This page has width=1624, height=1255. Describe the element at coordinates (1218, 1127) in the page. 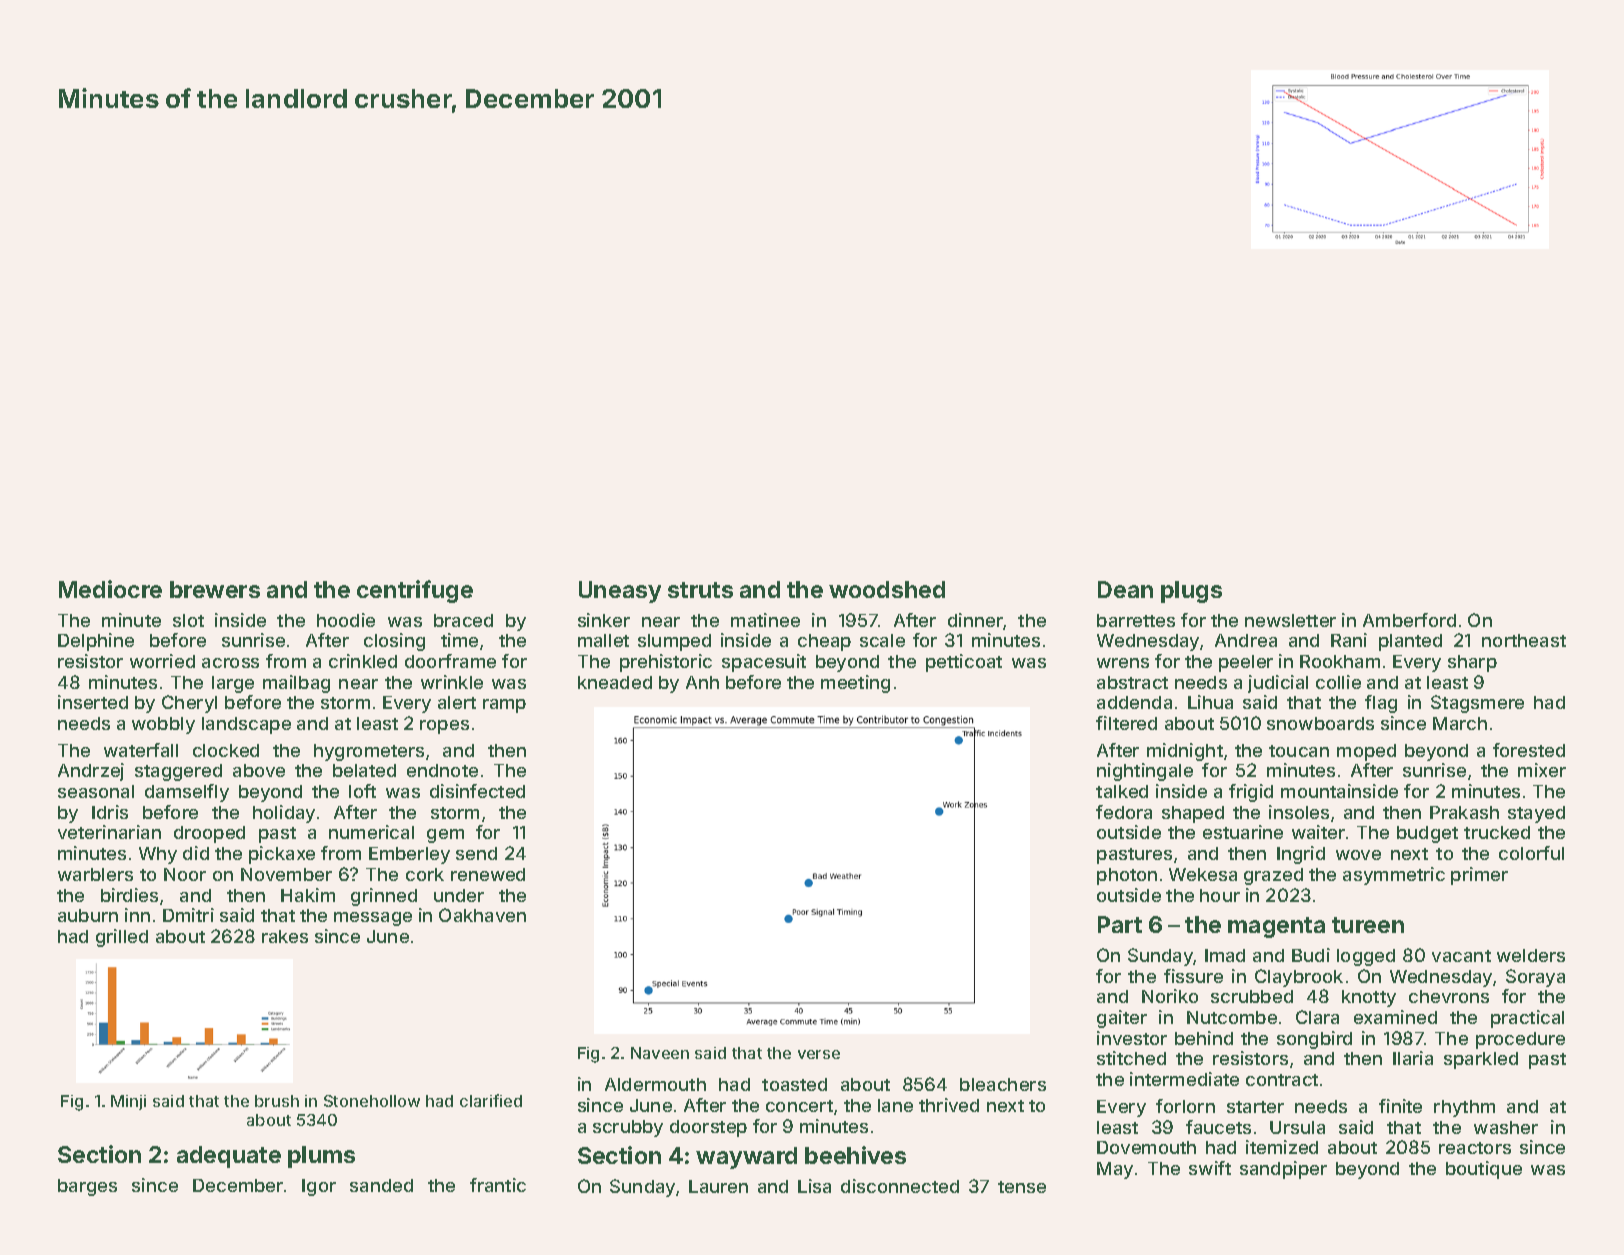

I see `faucets` at that location.
